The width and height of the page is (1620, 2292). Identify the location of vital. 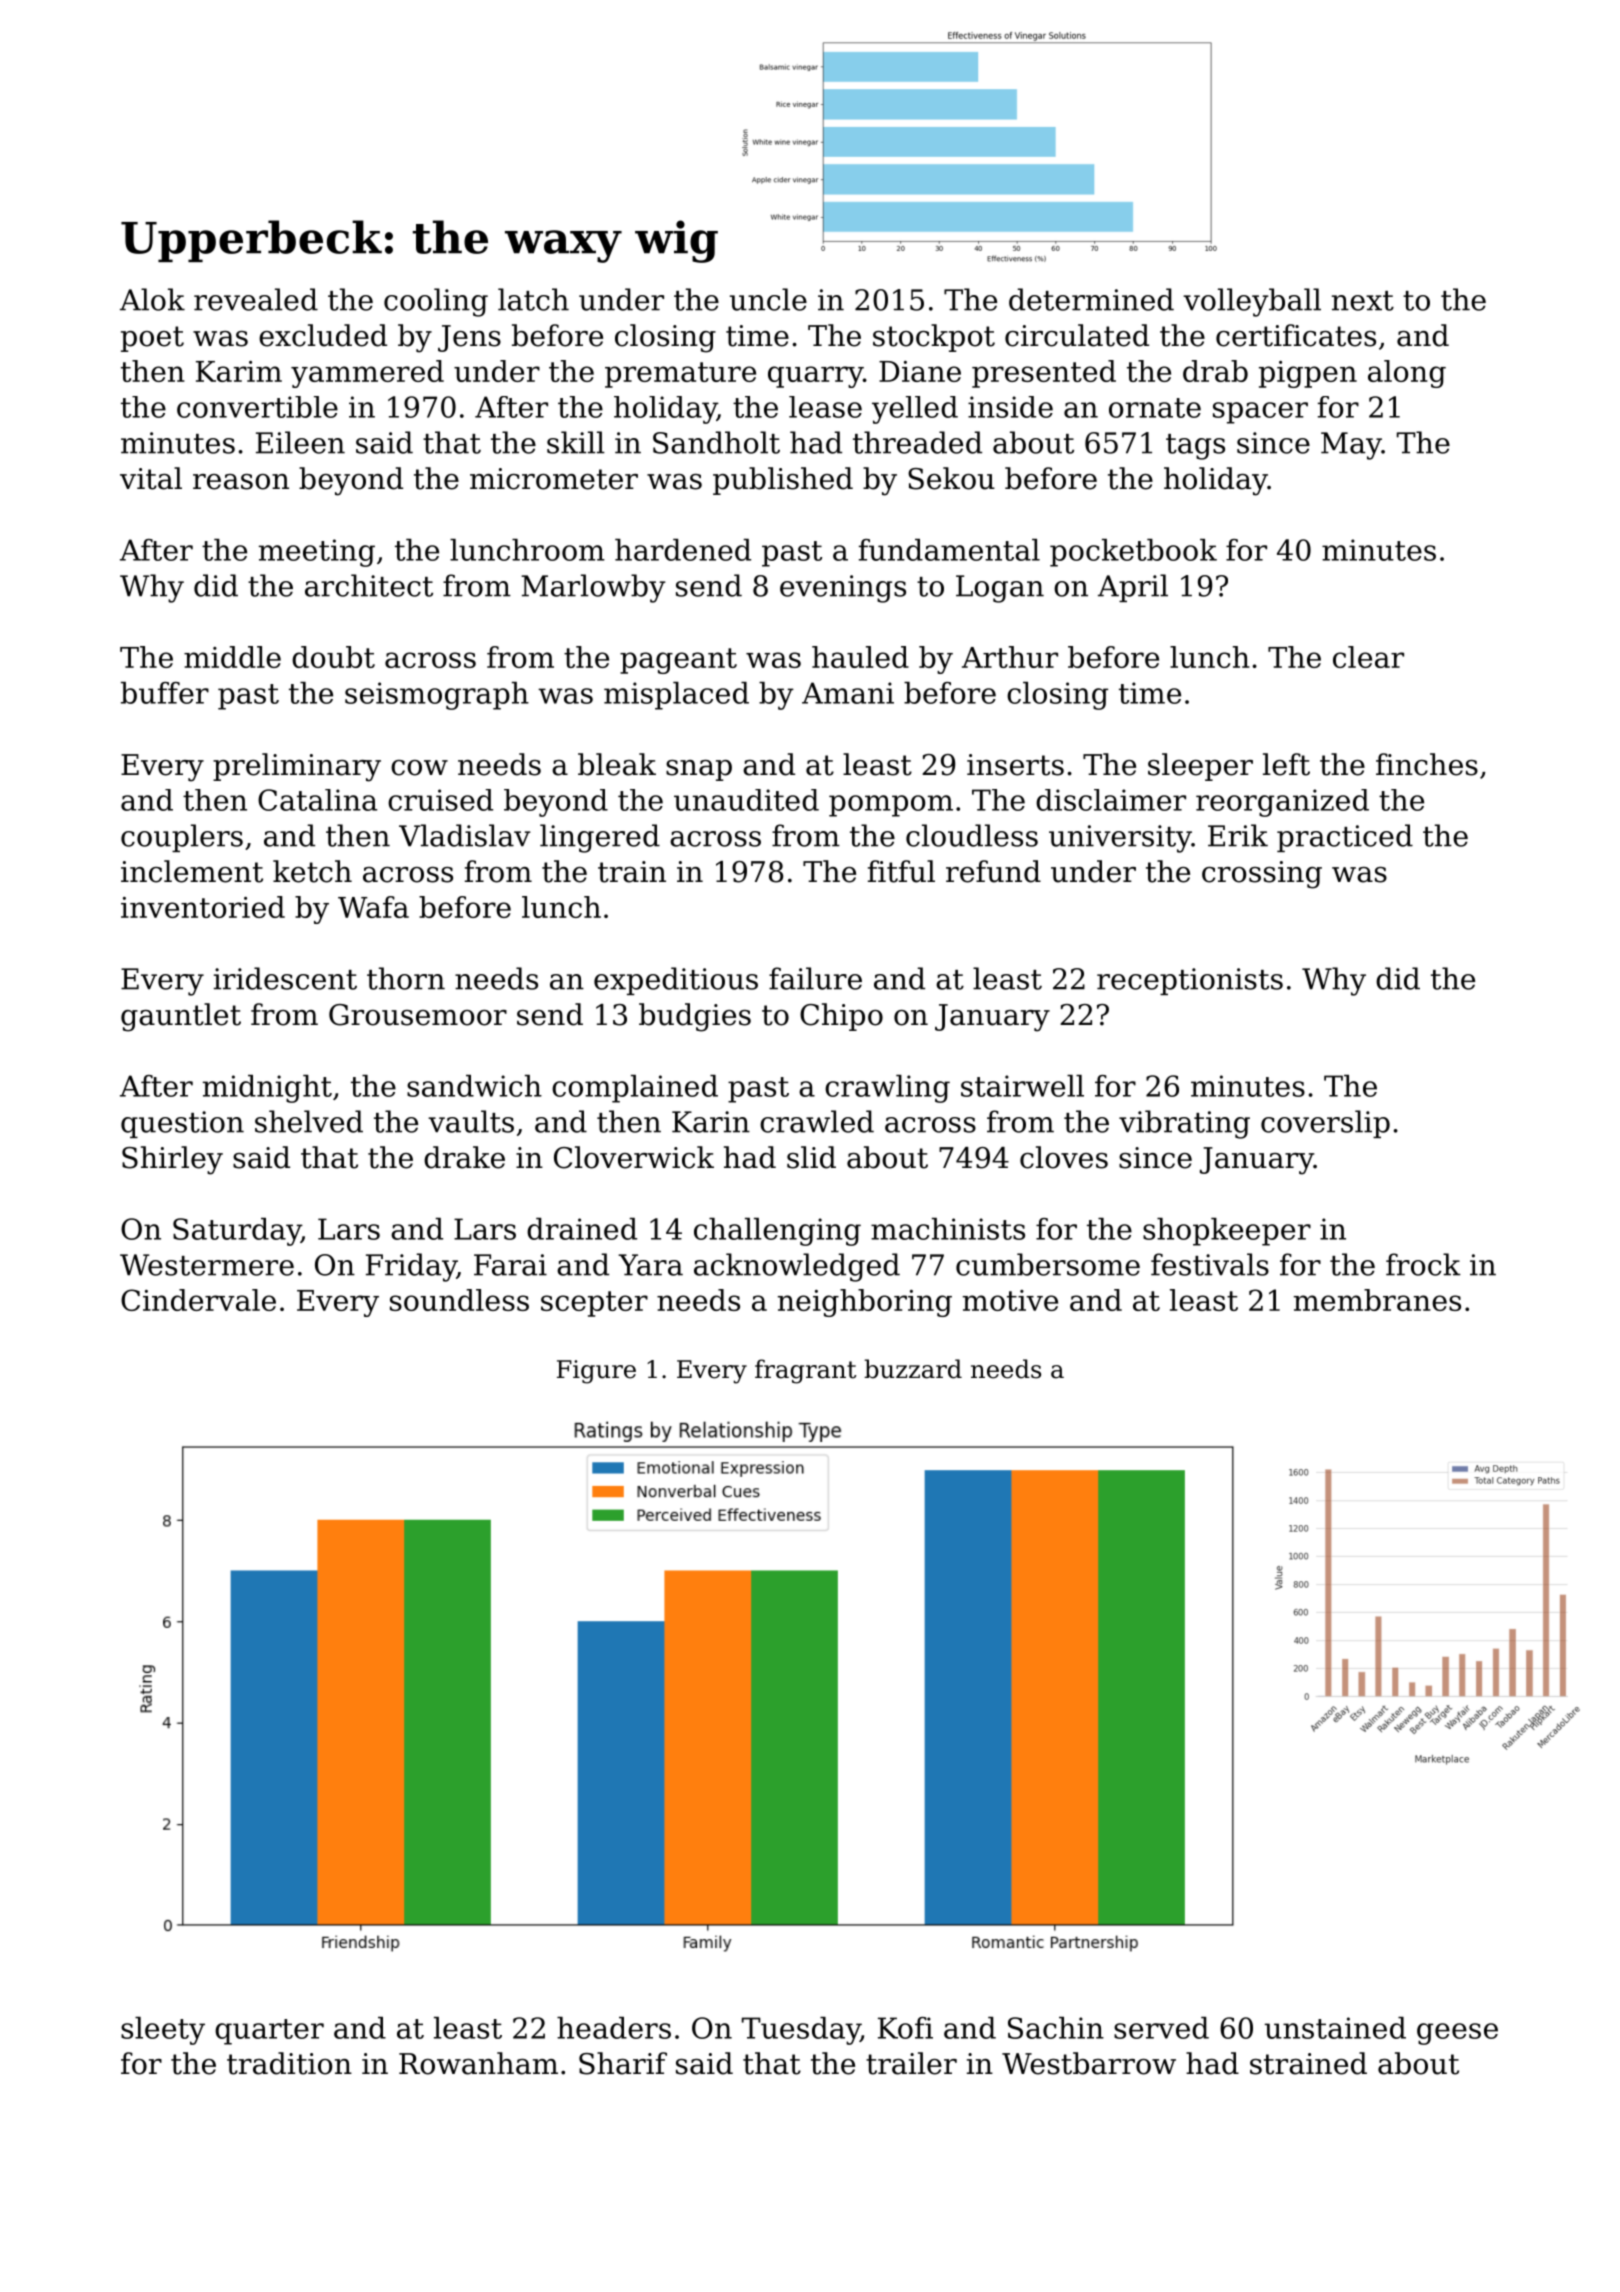
(151, 478).
